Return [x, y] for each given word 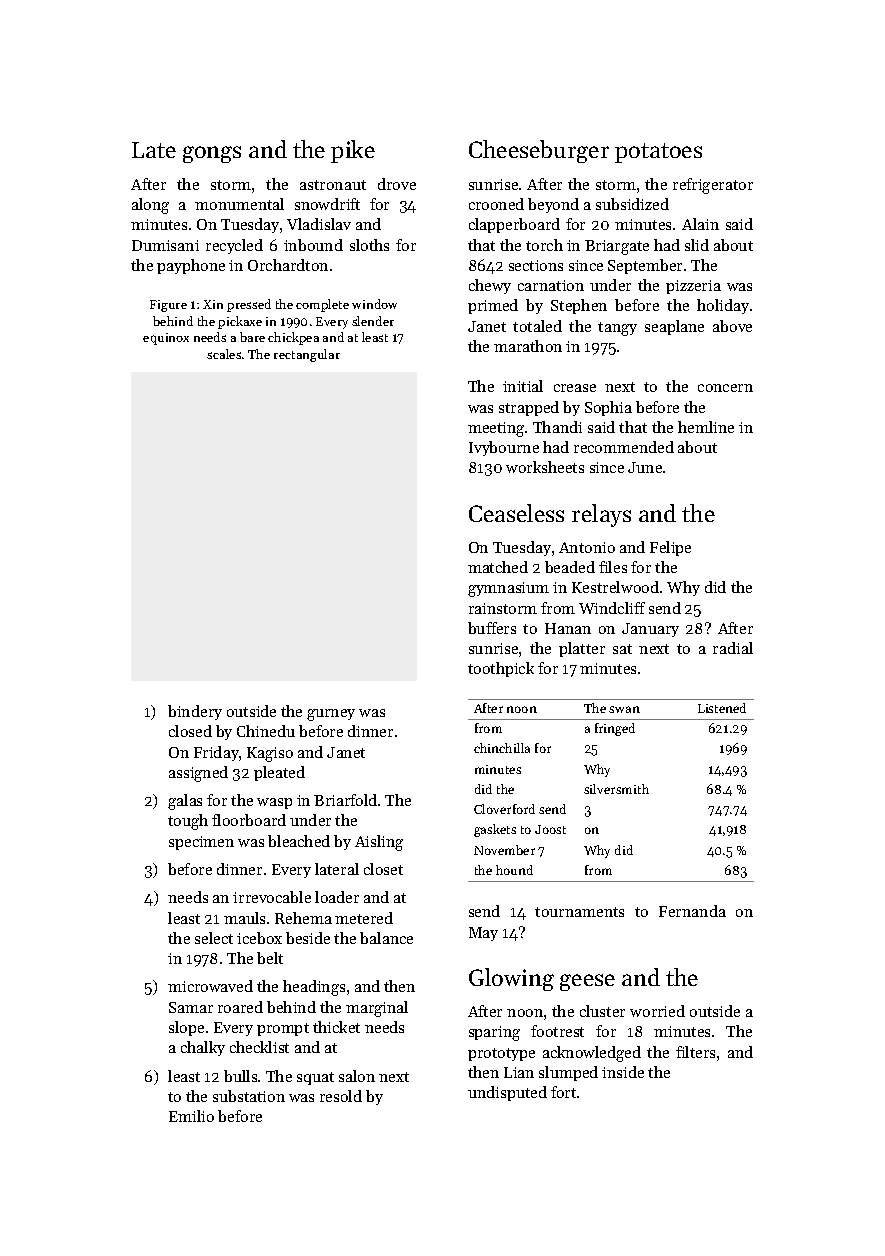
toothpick [501, 669]
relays [601, 515]
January [650, 630]
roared [240, 1007]
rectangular [307, 355]
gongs [212, 154]
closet [383, 869]
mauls [244, 918]
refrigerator [713, 186]
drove [397, 184]
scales [224, 354]
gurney [331, 715]
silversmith [616, 789]
